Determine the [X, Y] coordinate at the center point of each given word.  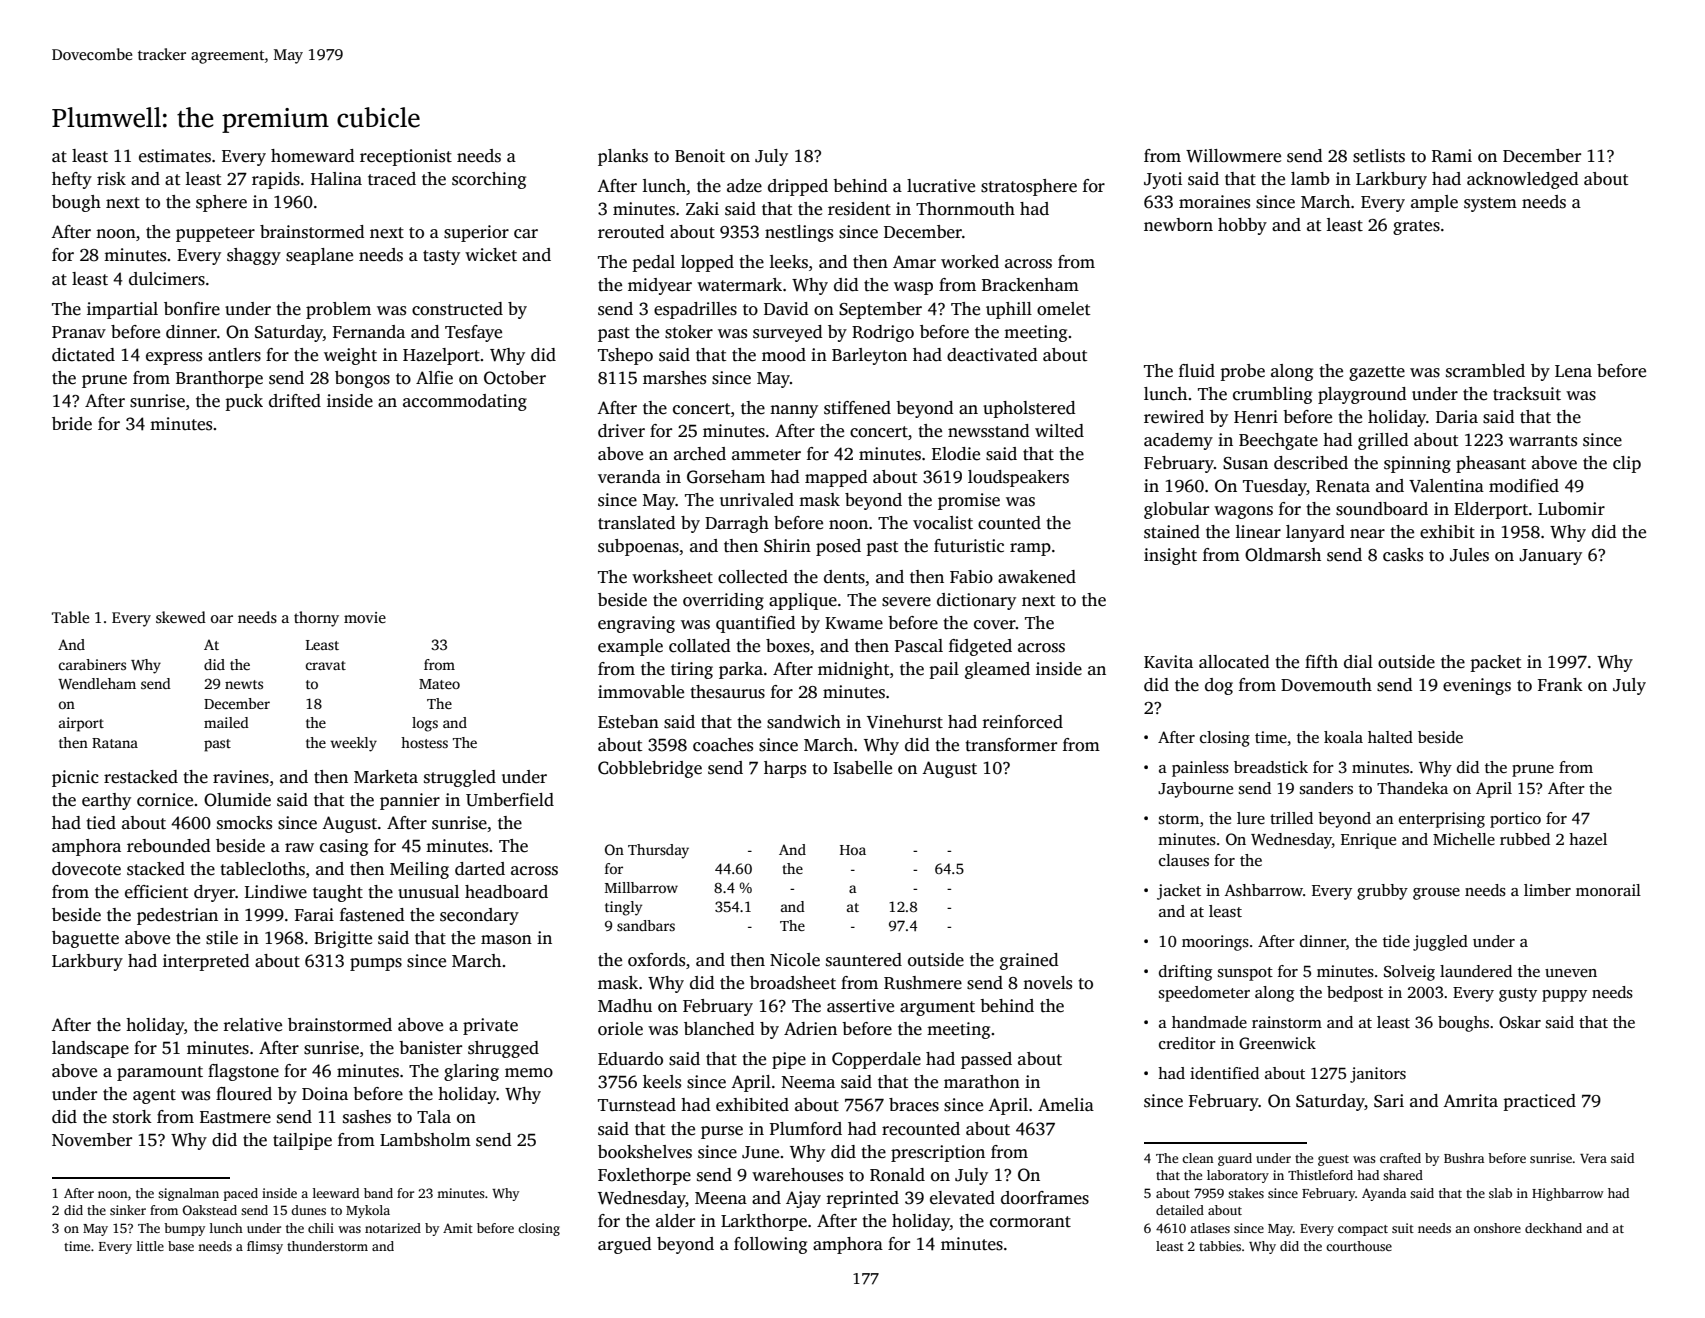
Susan [1245, 463]
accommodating [465, 402]
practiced [1539, 1102]
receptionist [406, 157]
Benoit [700, 156]
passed [986, 1060]
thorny [316, 619]
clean [1198, 1158]
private [490, 1026]
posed [838, 547]
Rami [1452, 156]
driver [621, 431]
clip [1627, 464]
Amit [458, 1228]
